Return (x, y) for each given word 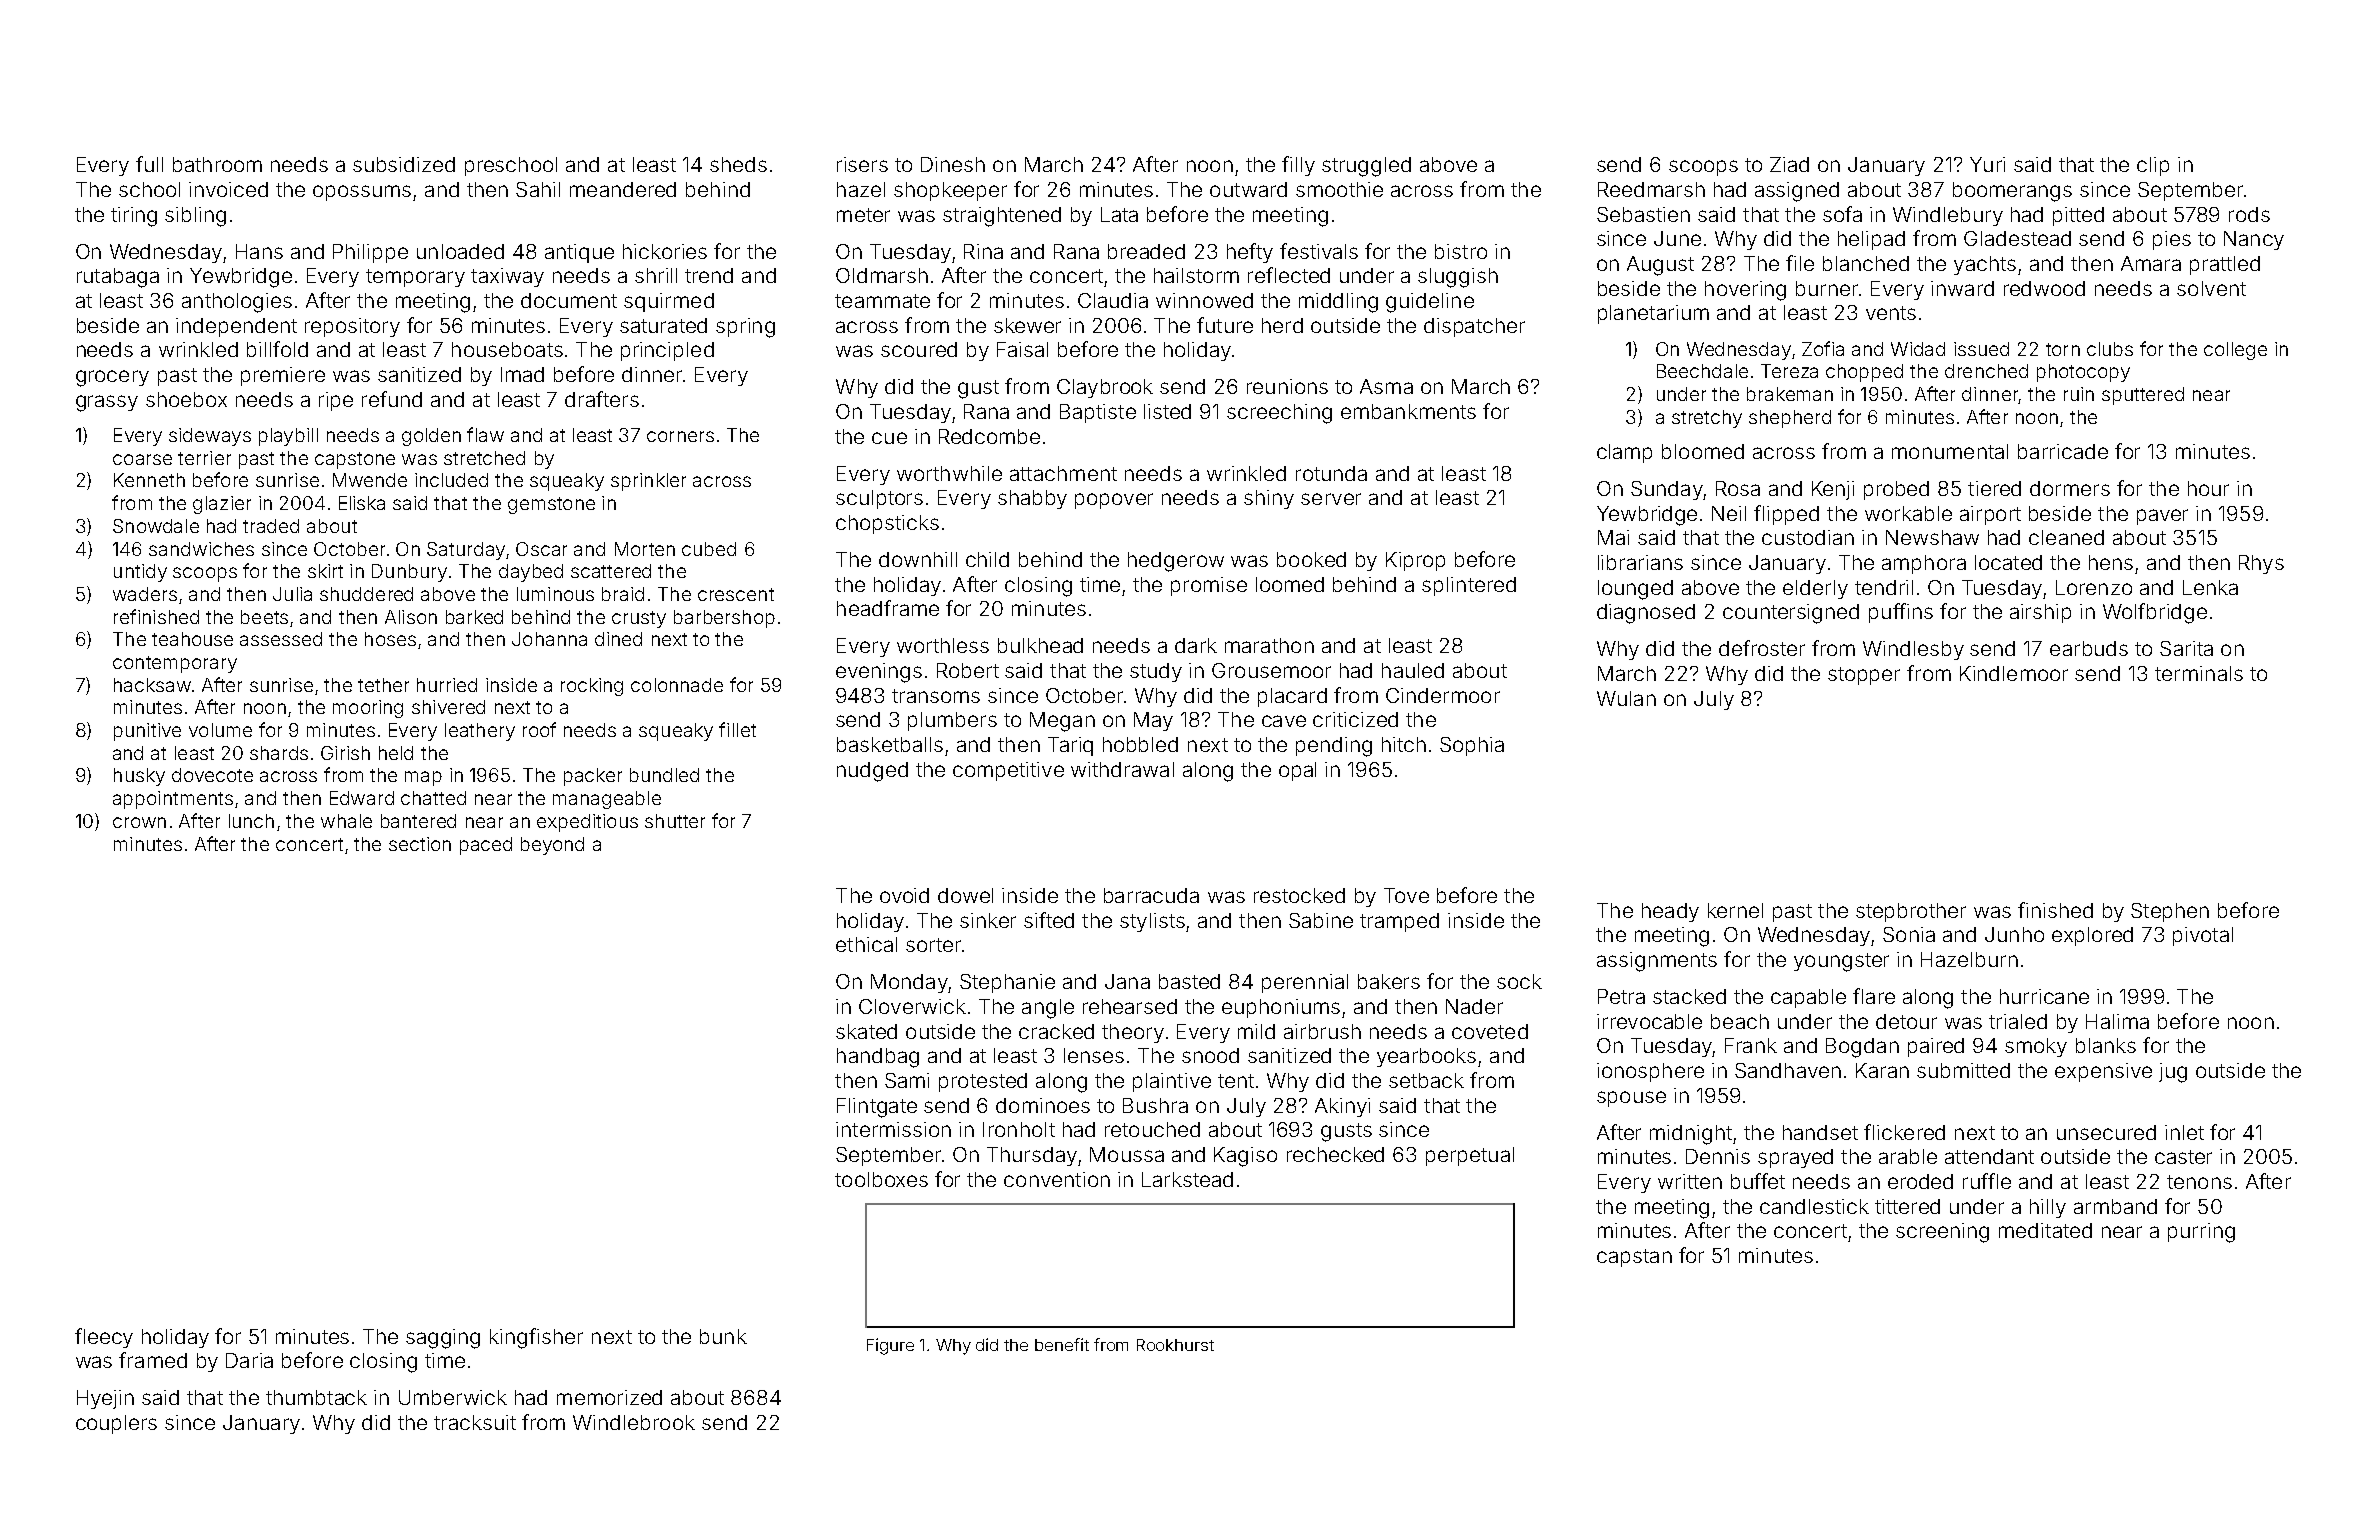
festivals (1319, 251)
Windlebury (1948, 216)
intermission (893, 1129)
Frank (1751, 1045)
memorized (609, 1397)
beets (264, 617)
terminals (2199, 673)
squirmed (669, 302)
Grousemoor (1271, 670)
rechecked (1335, 1154)
